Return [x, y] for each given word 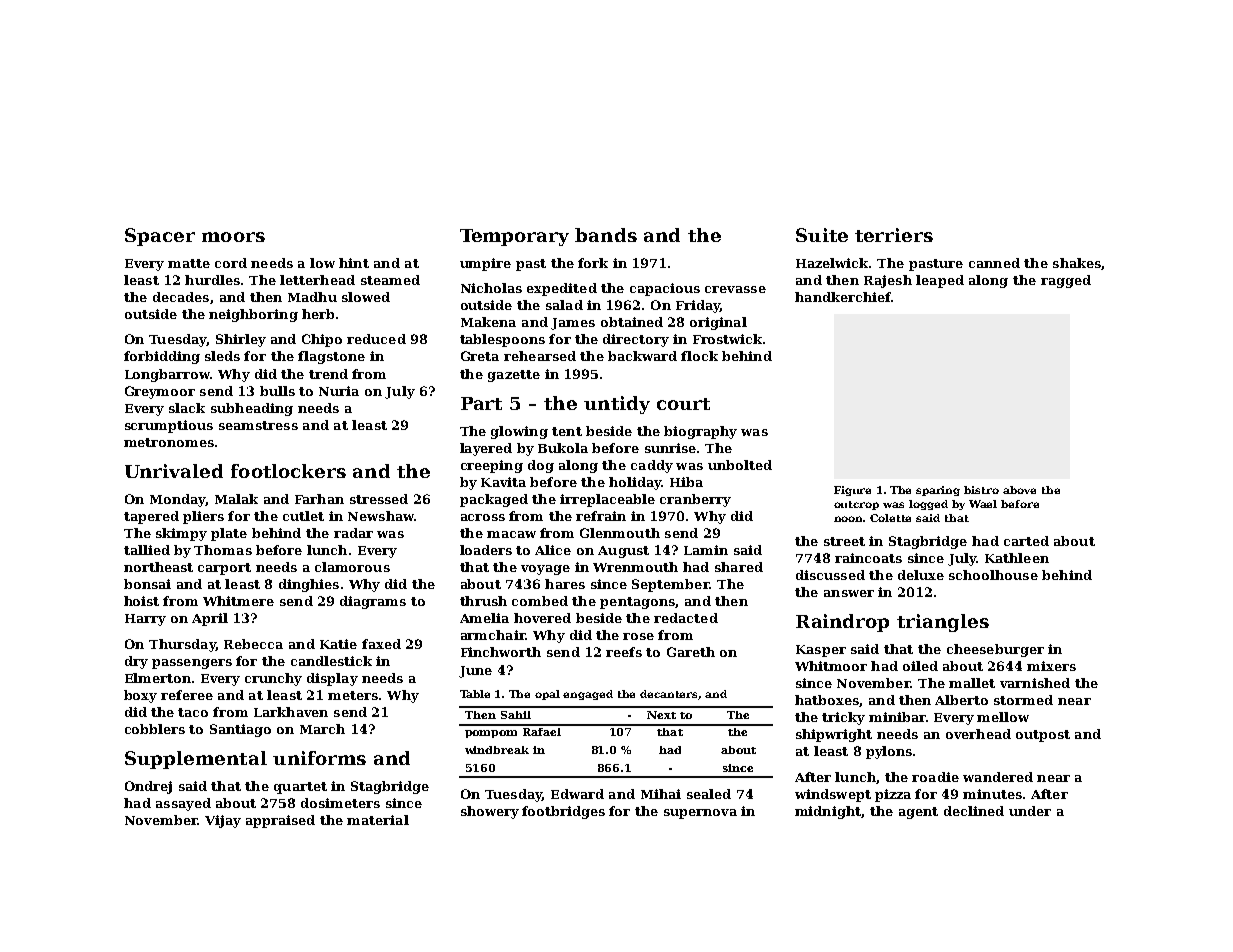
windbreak [497, 750]
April [210, 619]
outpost [1043, 736]
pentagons [637, 603]
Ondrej [148, 787]
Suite [822, 235]
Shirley [241, 340]
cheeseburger [995, 650]
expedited [562, 289]
